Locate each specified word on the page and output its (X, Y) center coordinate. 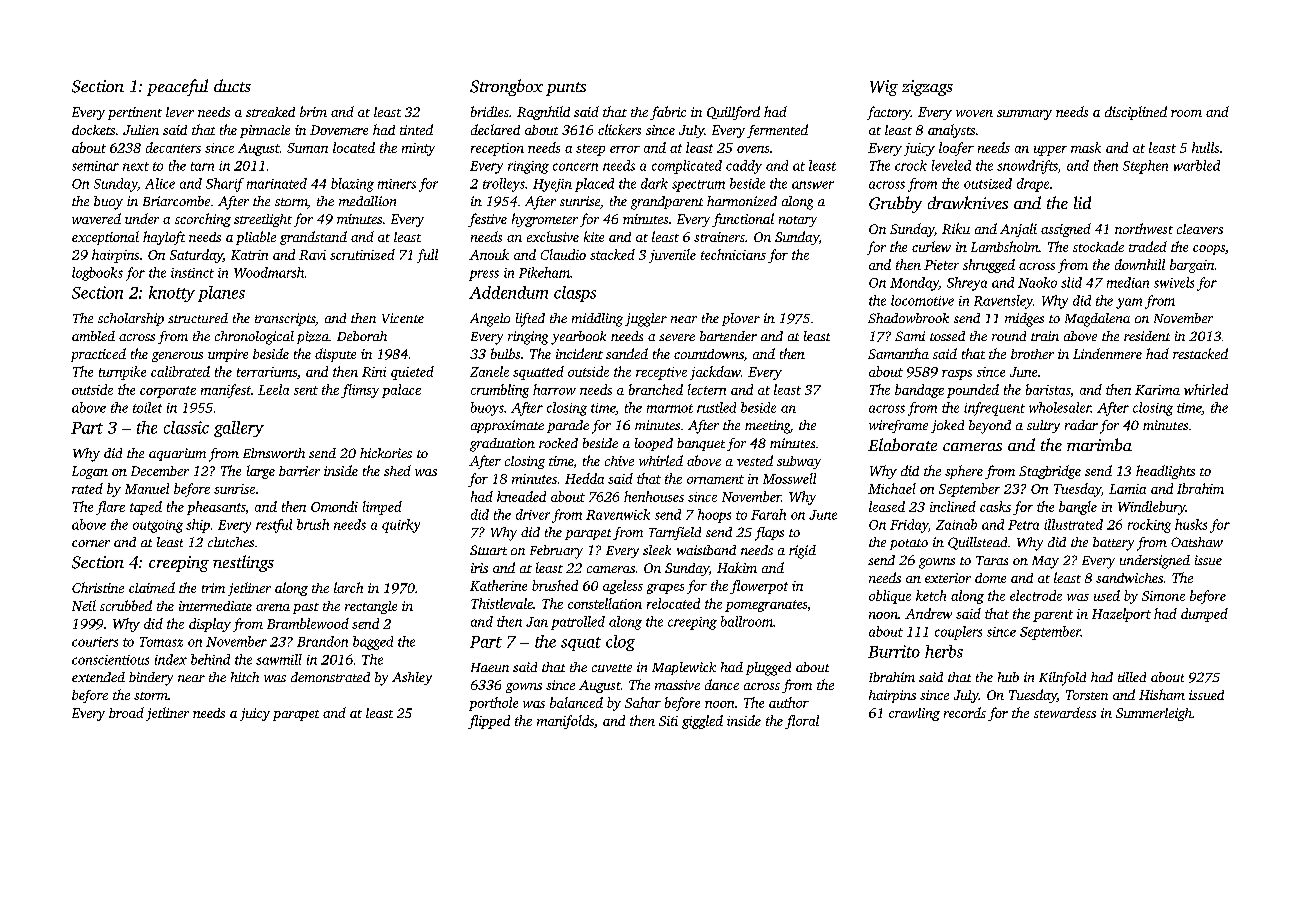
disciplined (1136, 113)
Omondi (334, 506)
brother (1032, 354)
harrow (554, 389)
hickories (386, 453)
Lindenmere (1107, 353)
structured (198, 318)
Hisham (1162, 694)
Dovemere (339, 130)
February (556, 552)
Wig (884, 88)
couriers (95, 642)
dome (990, 578)
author (789, 702)
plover (741, 319)
